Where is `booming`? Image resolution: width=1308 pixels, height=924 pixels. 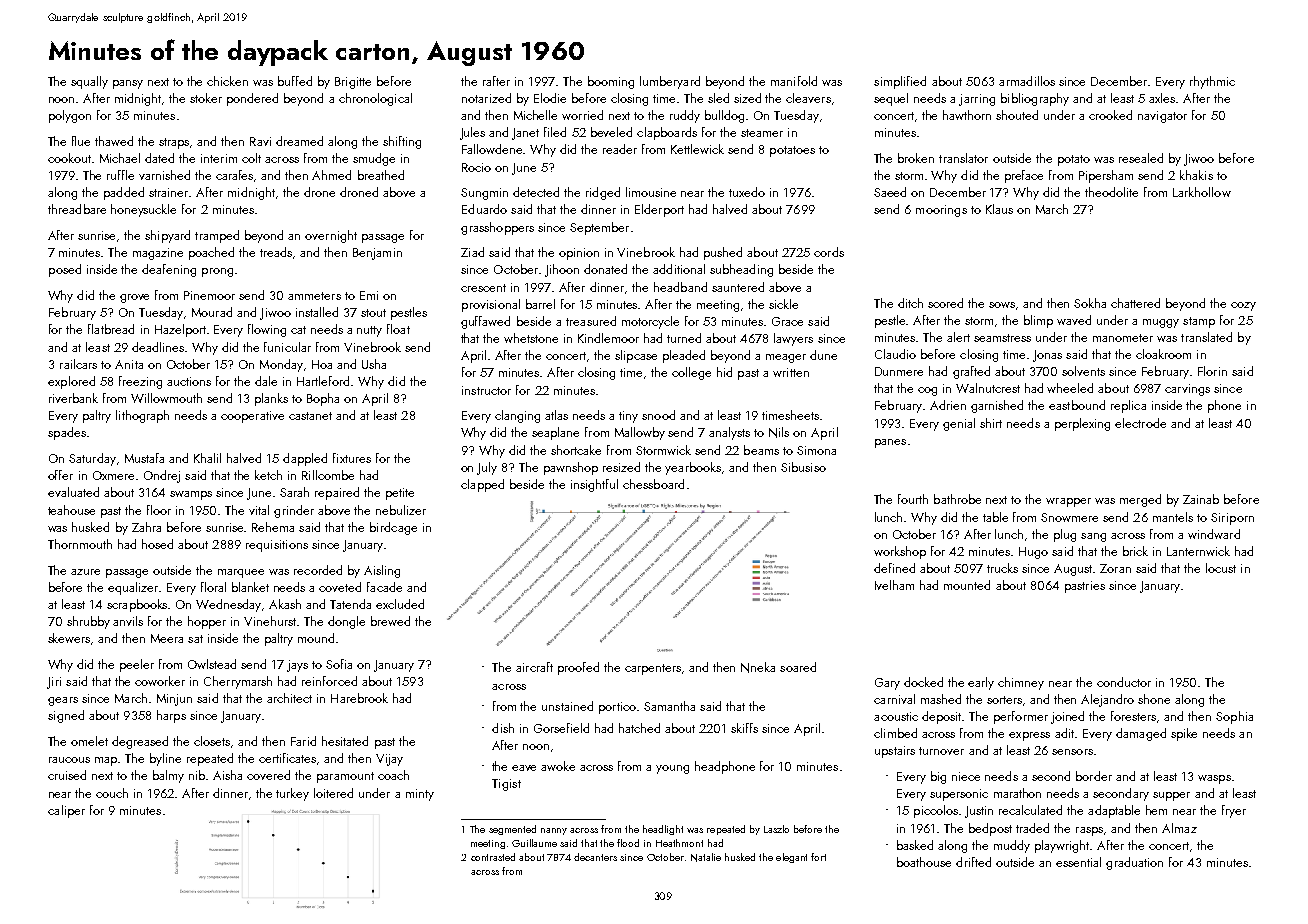 booming is located at coordinates (611, 82).
